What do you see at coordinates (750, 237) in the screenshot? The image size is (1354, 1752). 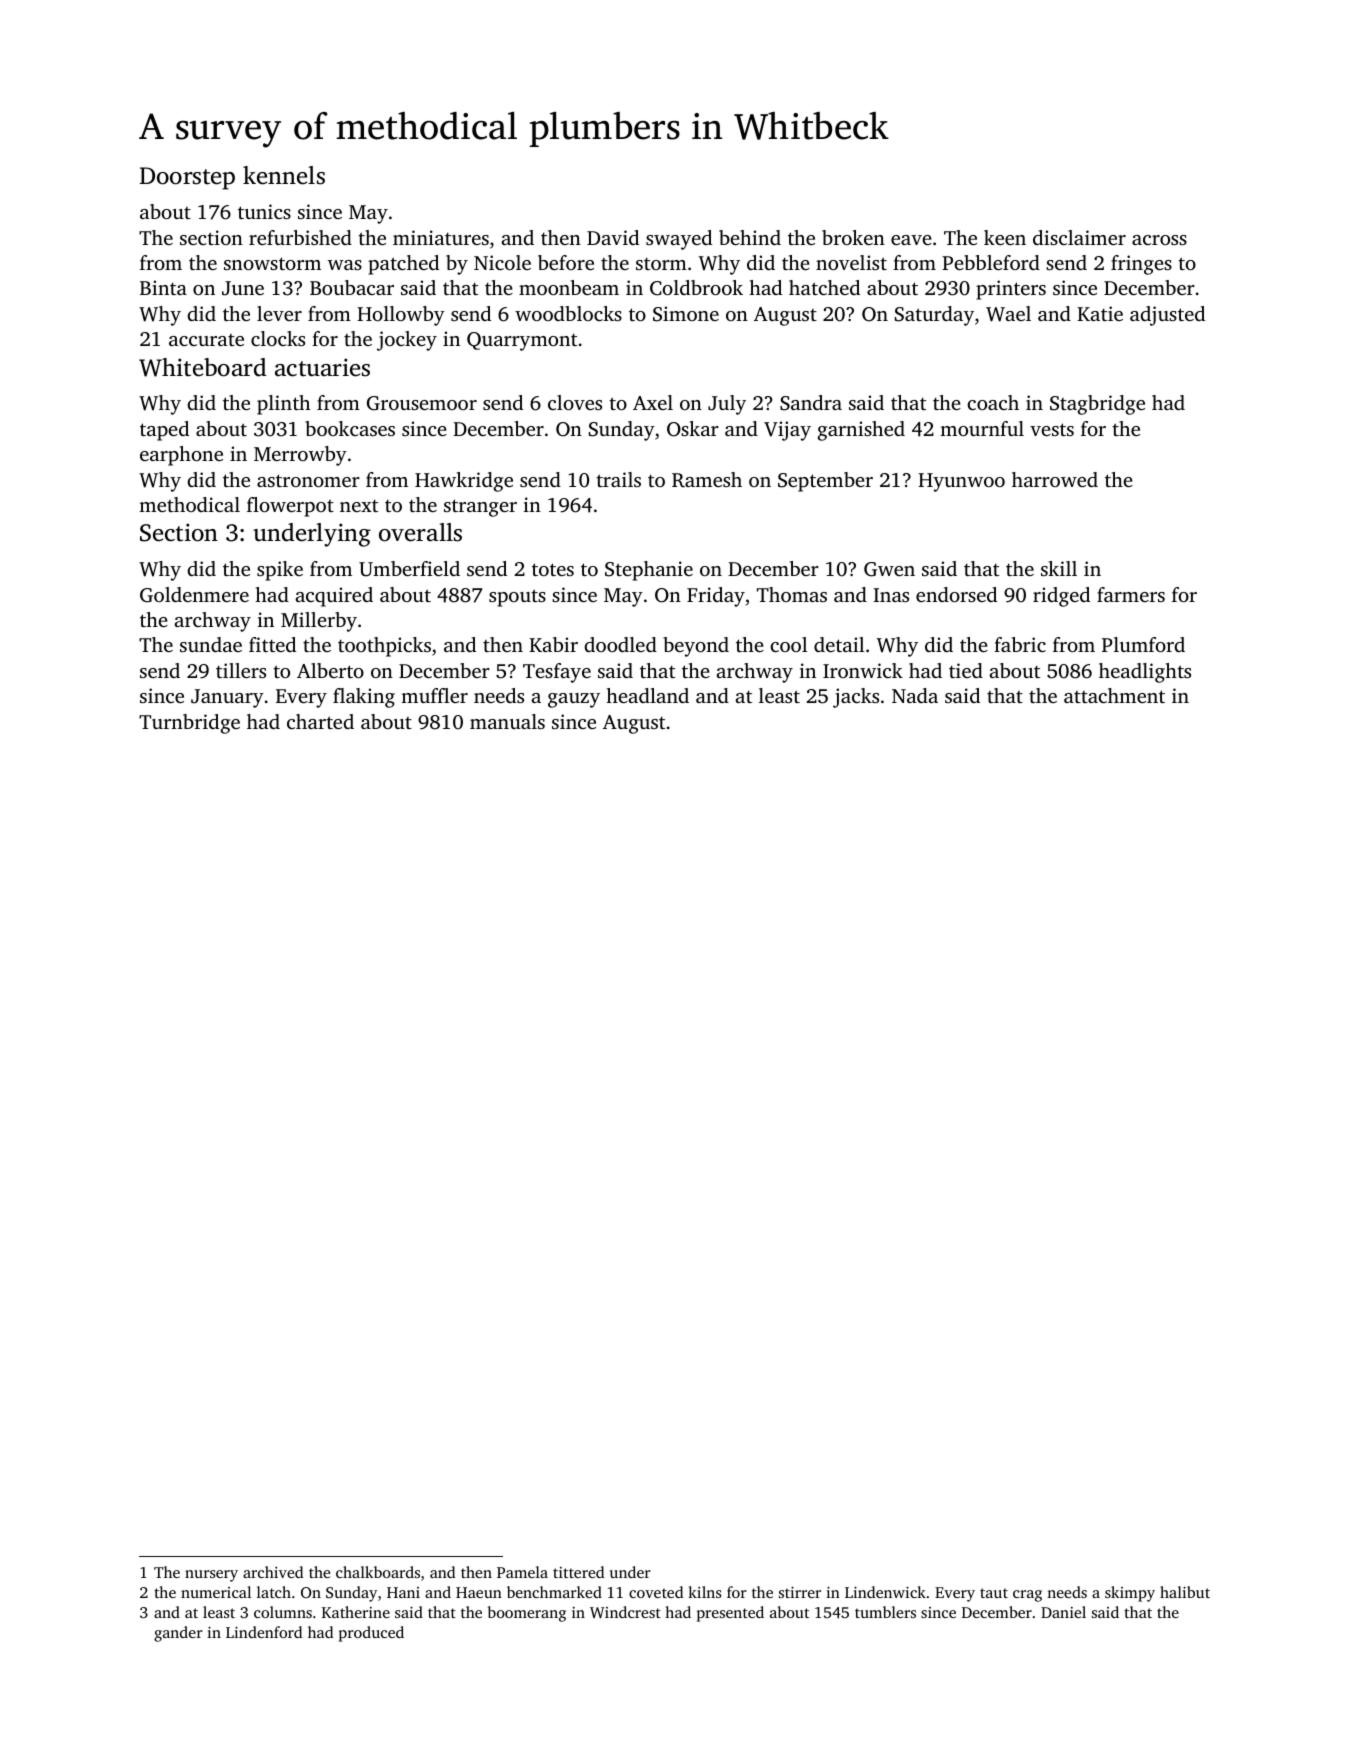 I see `behind` at bounding box center [750, 237].
